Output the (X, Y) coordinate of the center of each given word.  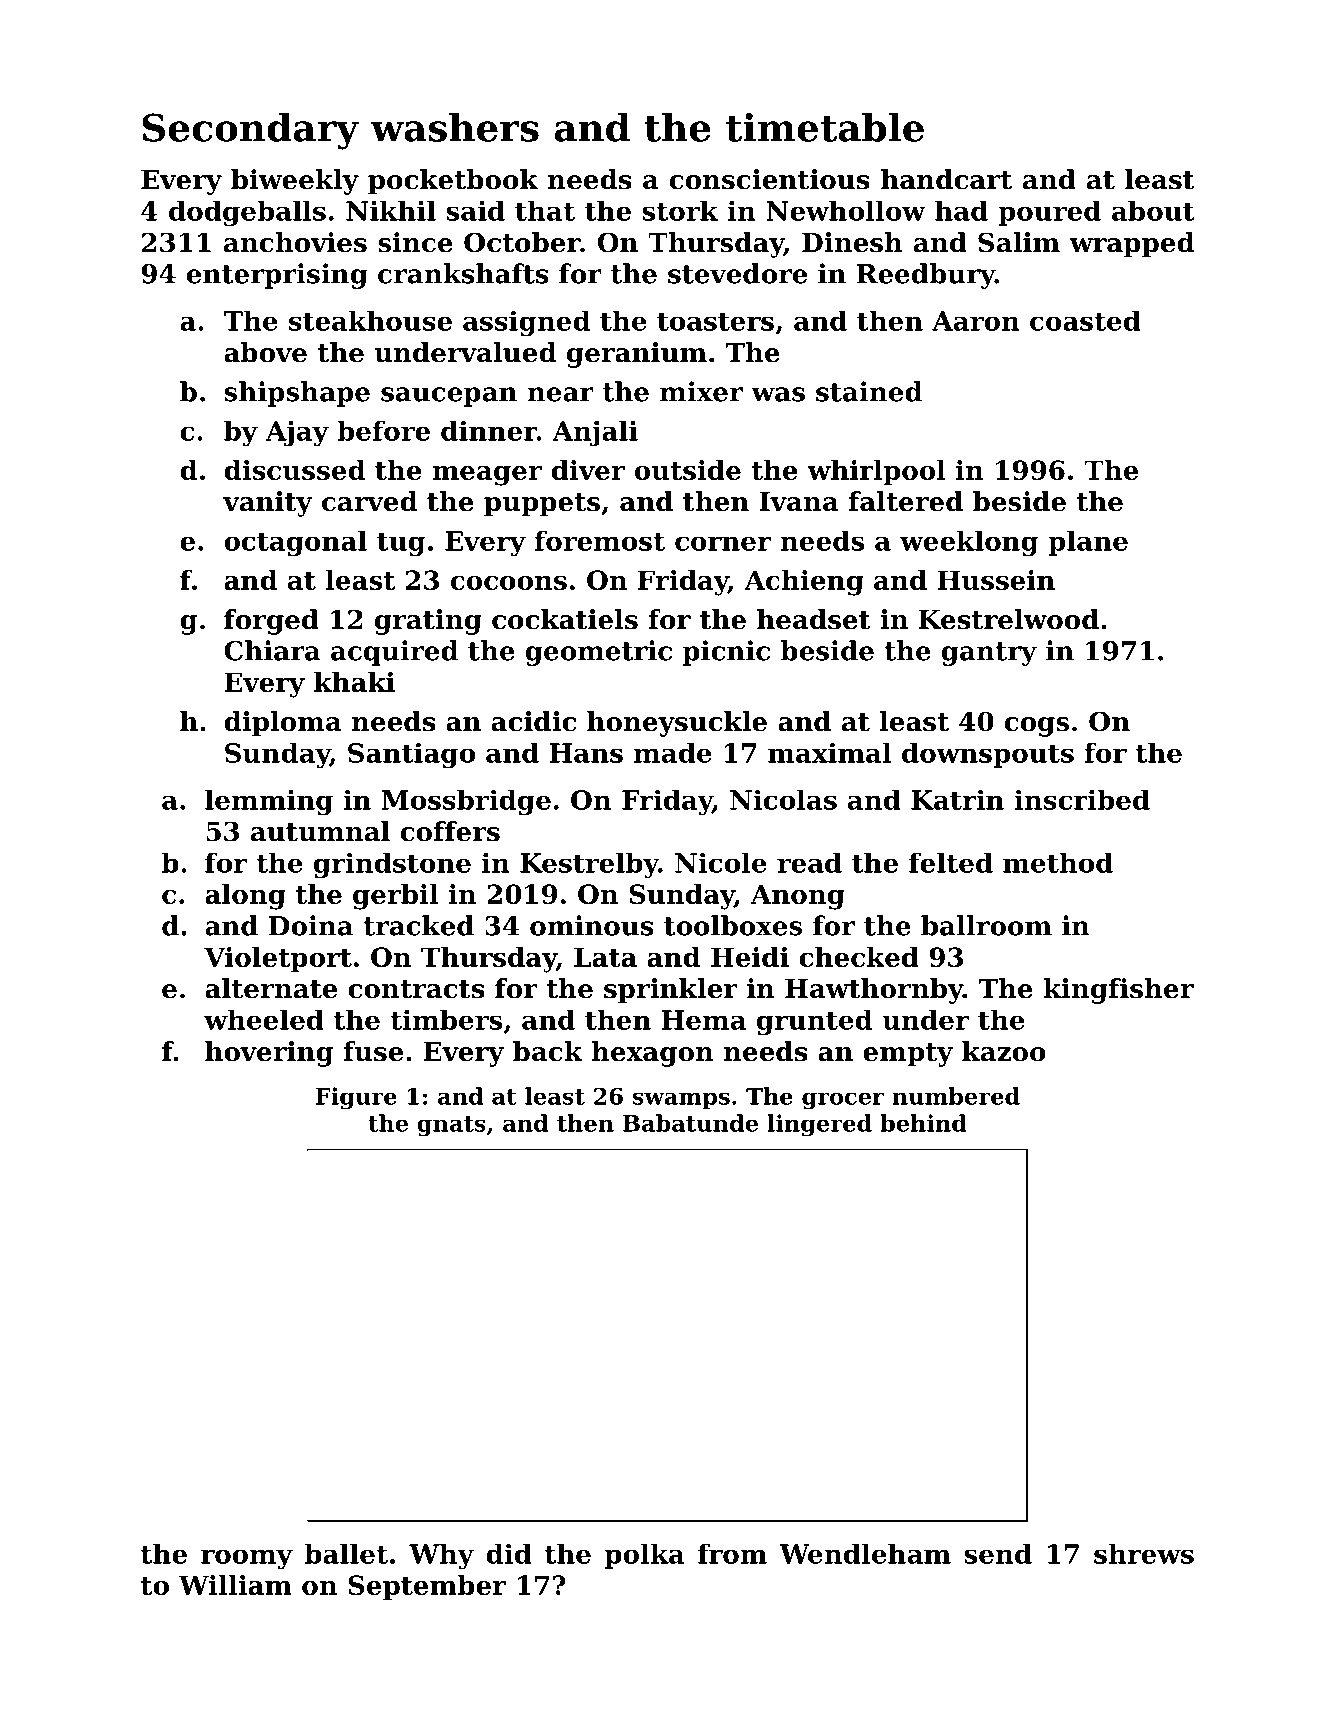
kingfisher (1118, 991)
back (548, 1051)
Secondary (250, 131)
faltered (906, 501)
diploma (283, 724)
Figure (356, 1098)
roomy (247, 1559)
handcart (946, 179)
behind (923, 1123)
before (383, 430)
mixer (701, 391)
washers (454, 127)
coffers (450, 831)
